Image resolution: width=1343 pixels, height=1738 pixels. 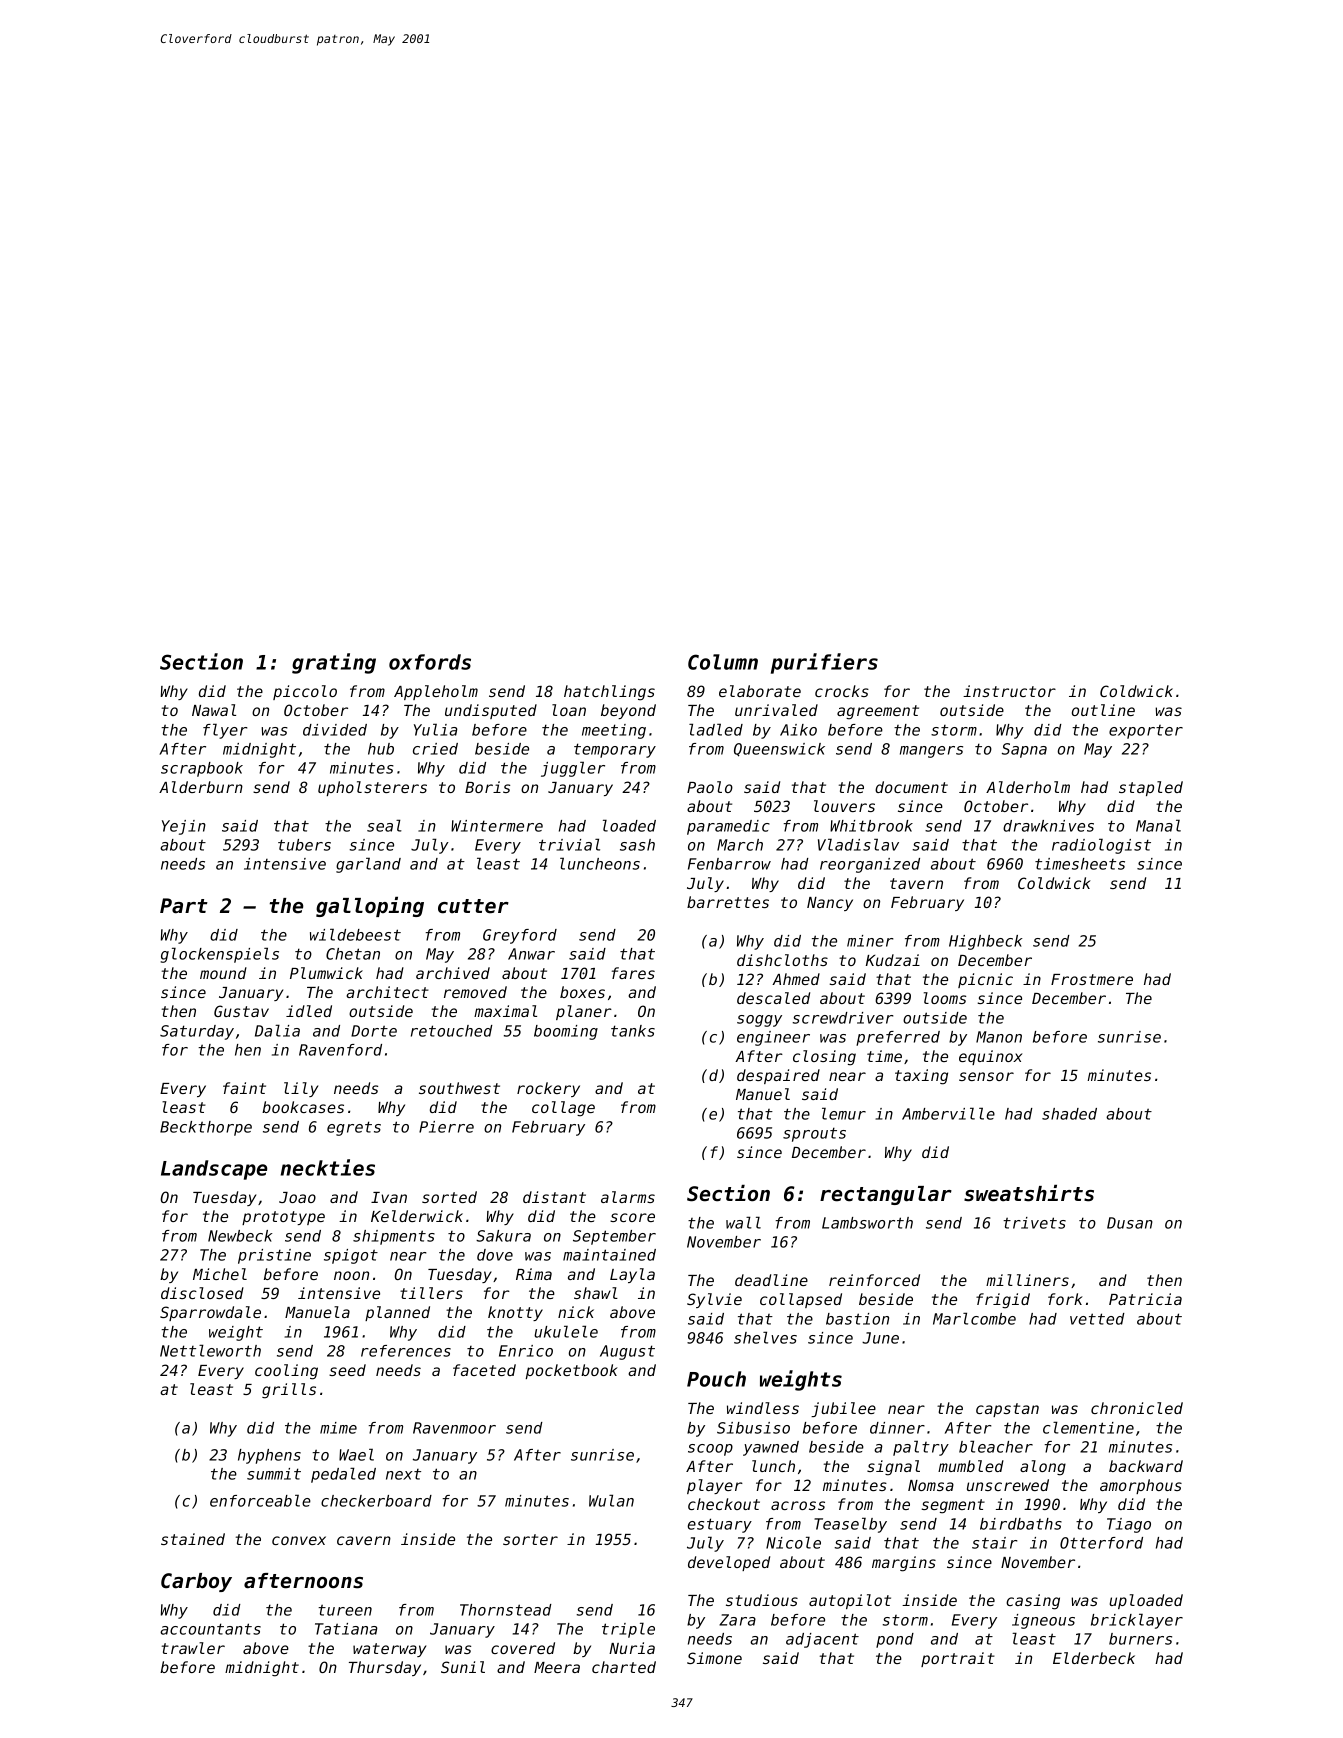 I want to click on collage, so click(x=563, y=1109).
